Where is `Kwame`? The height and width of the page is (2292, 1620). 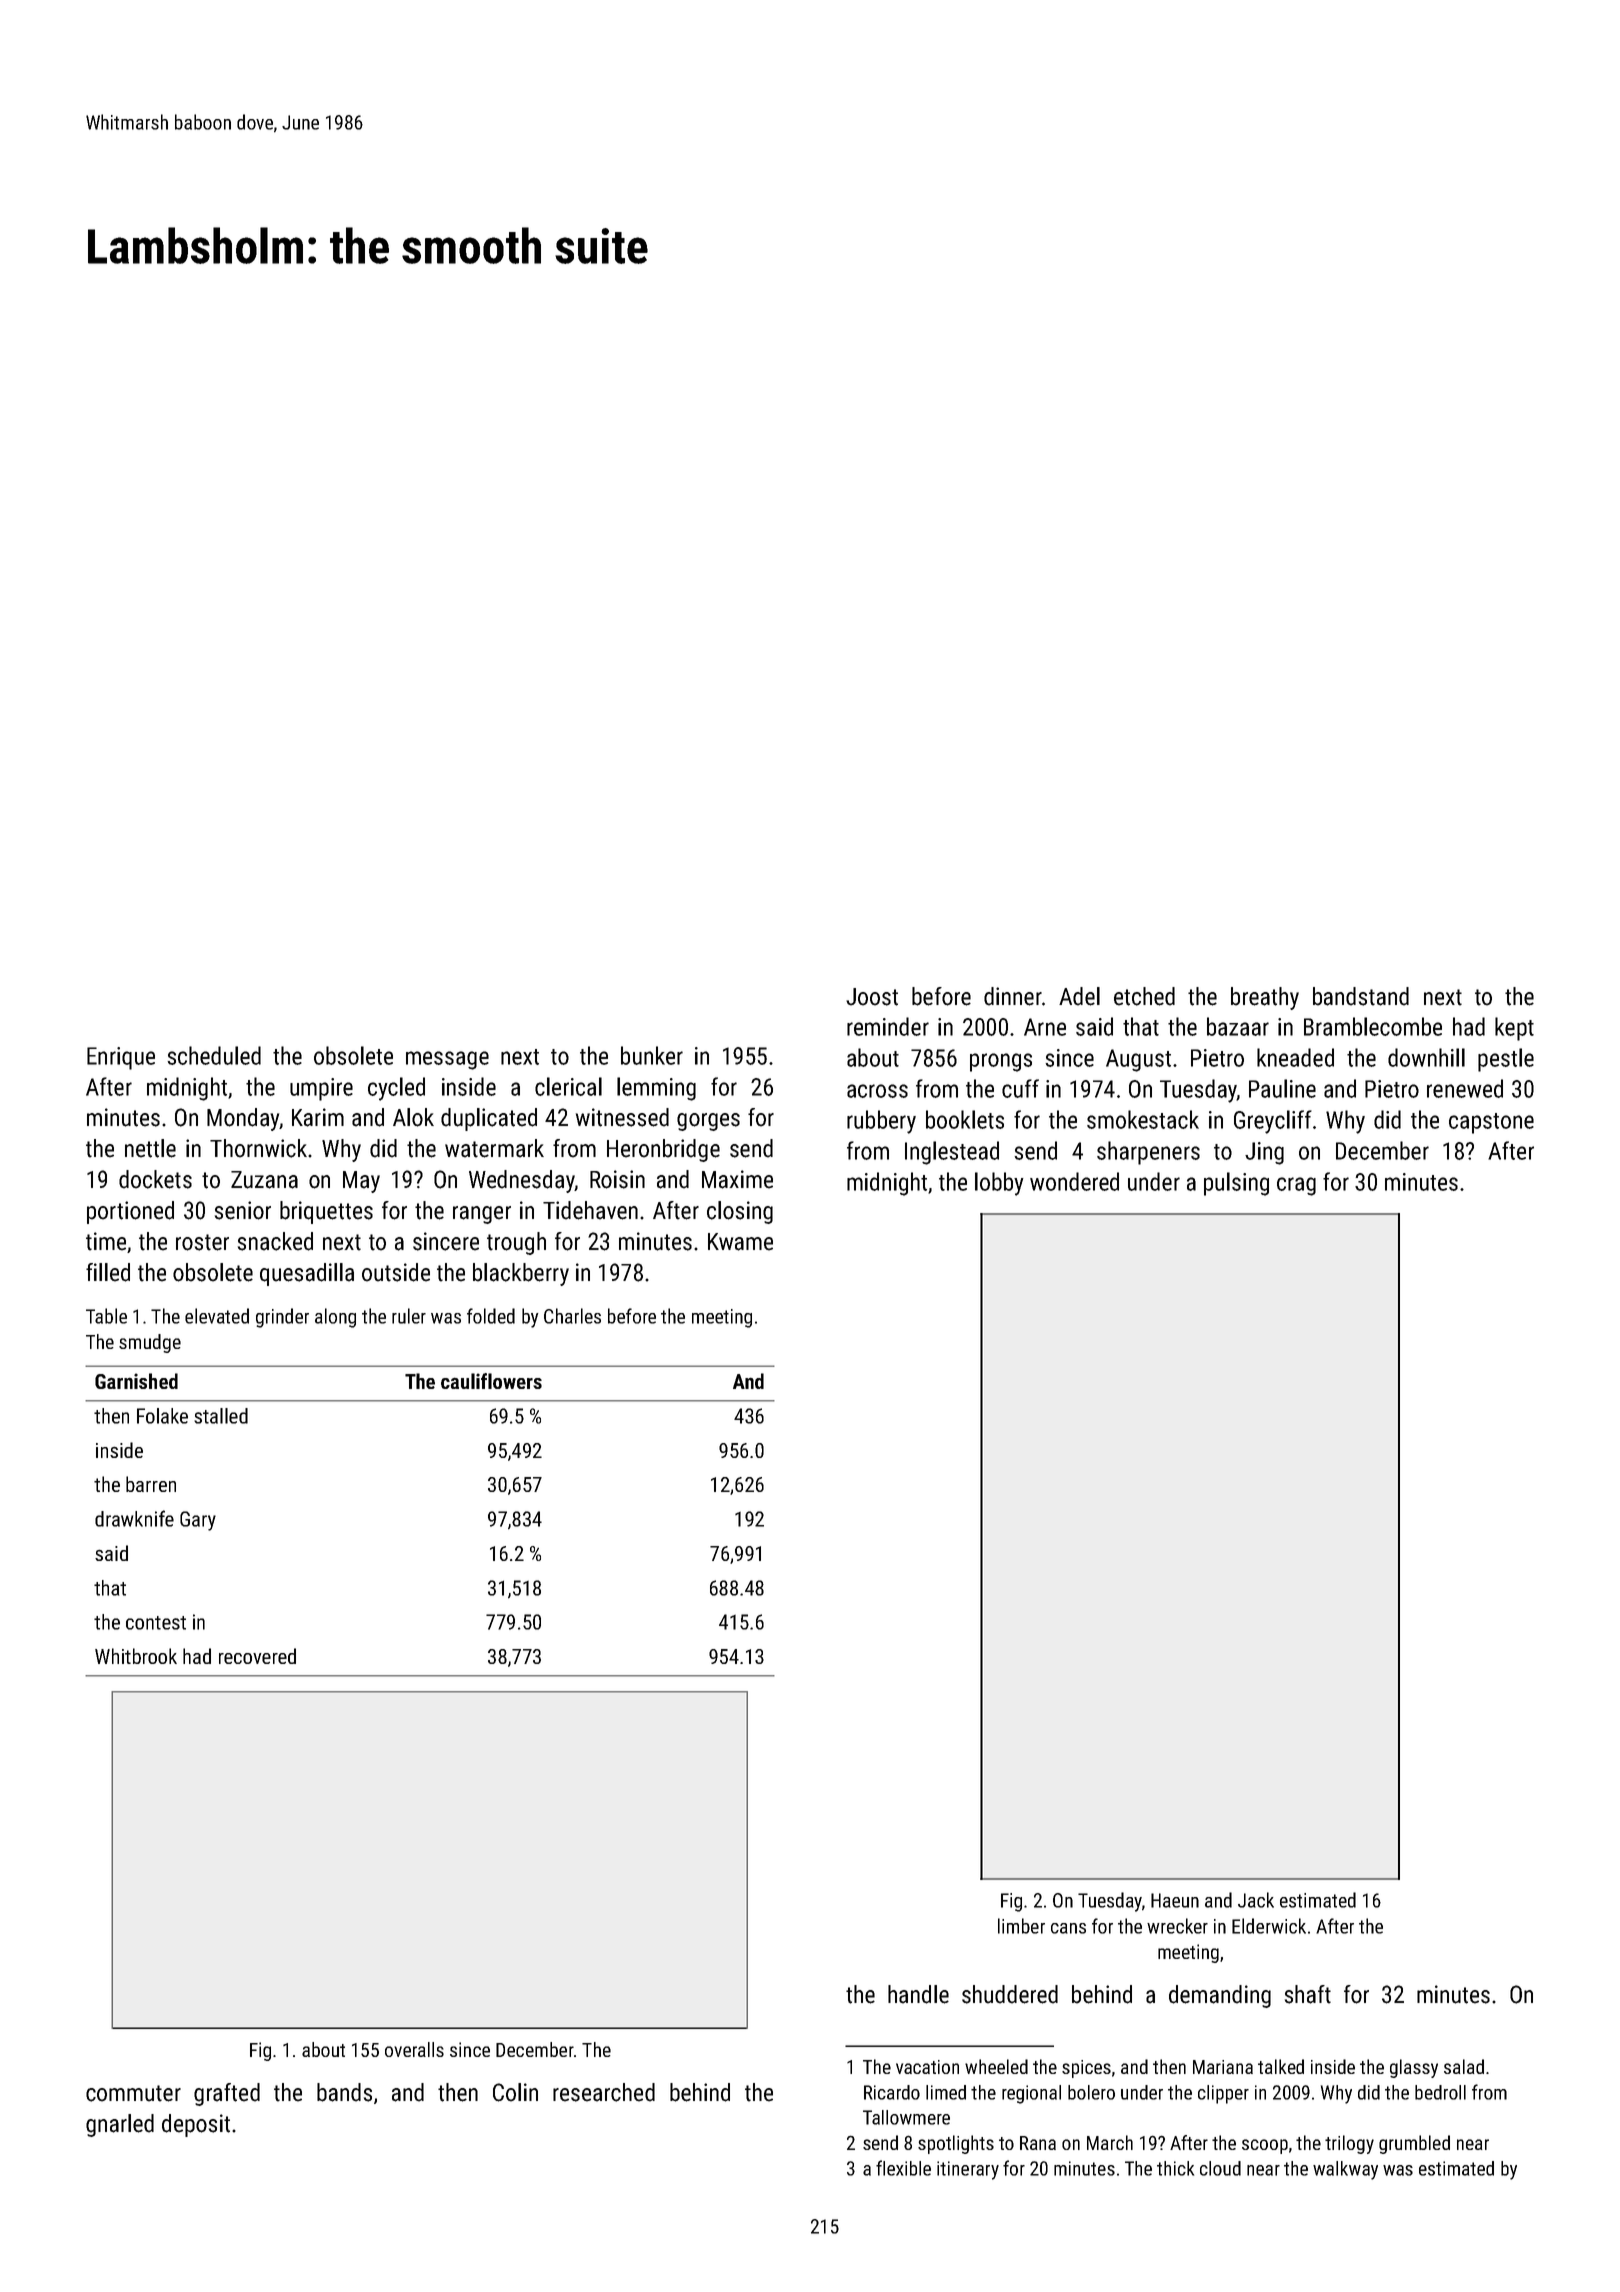
Kwame is located at coordinates (740, 1242).
